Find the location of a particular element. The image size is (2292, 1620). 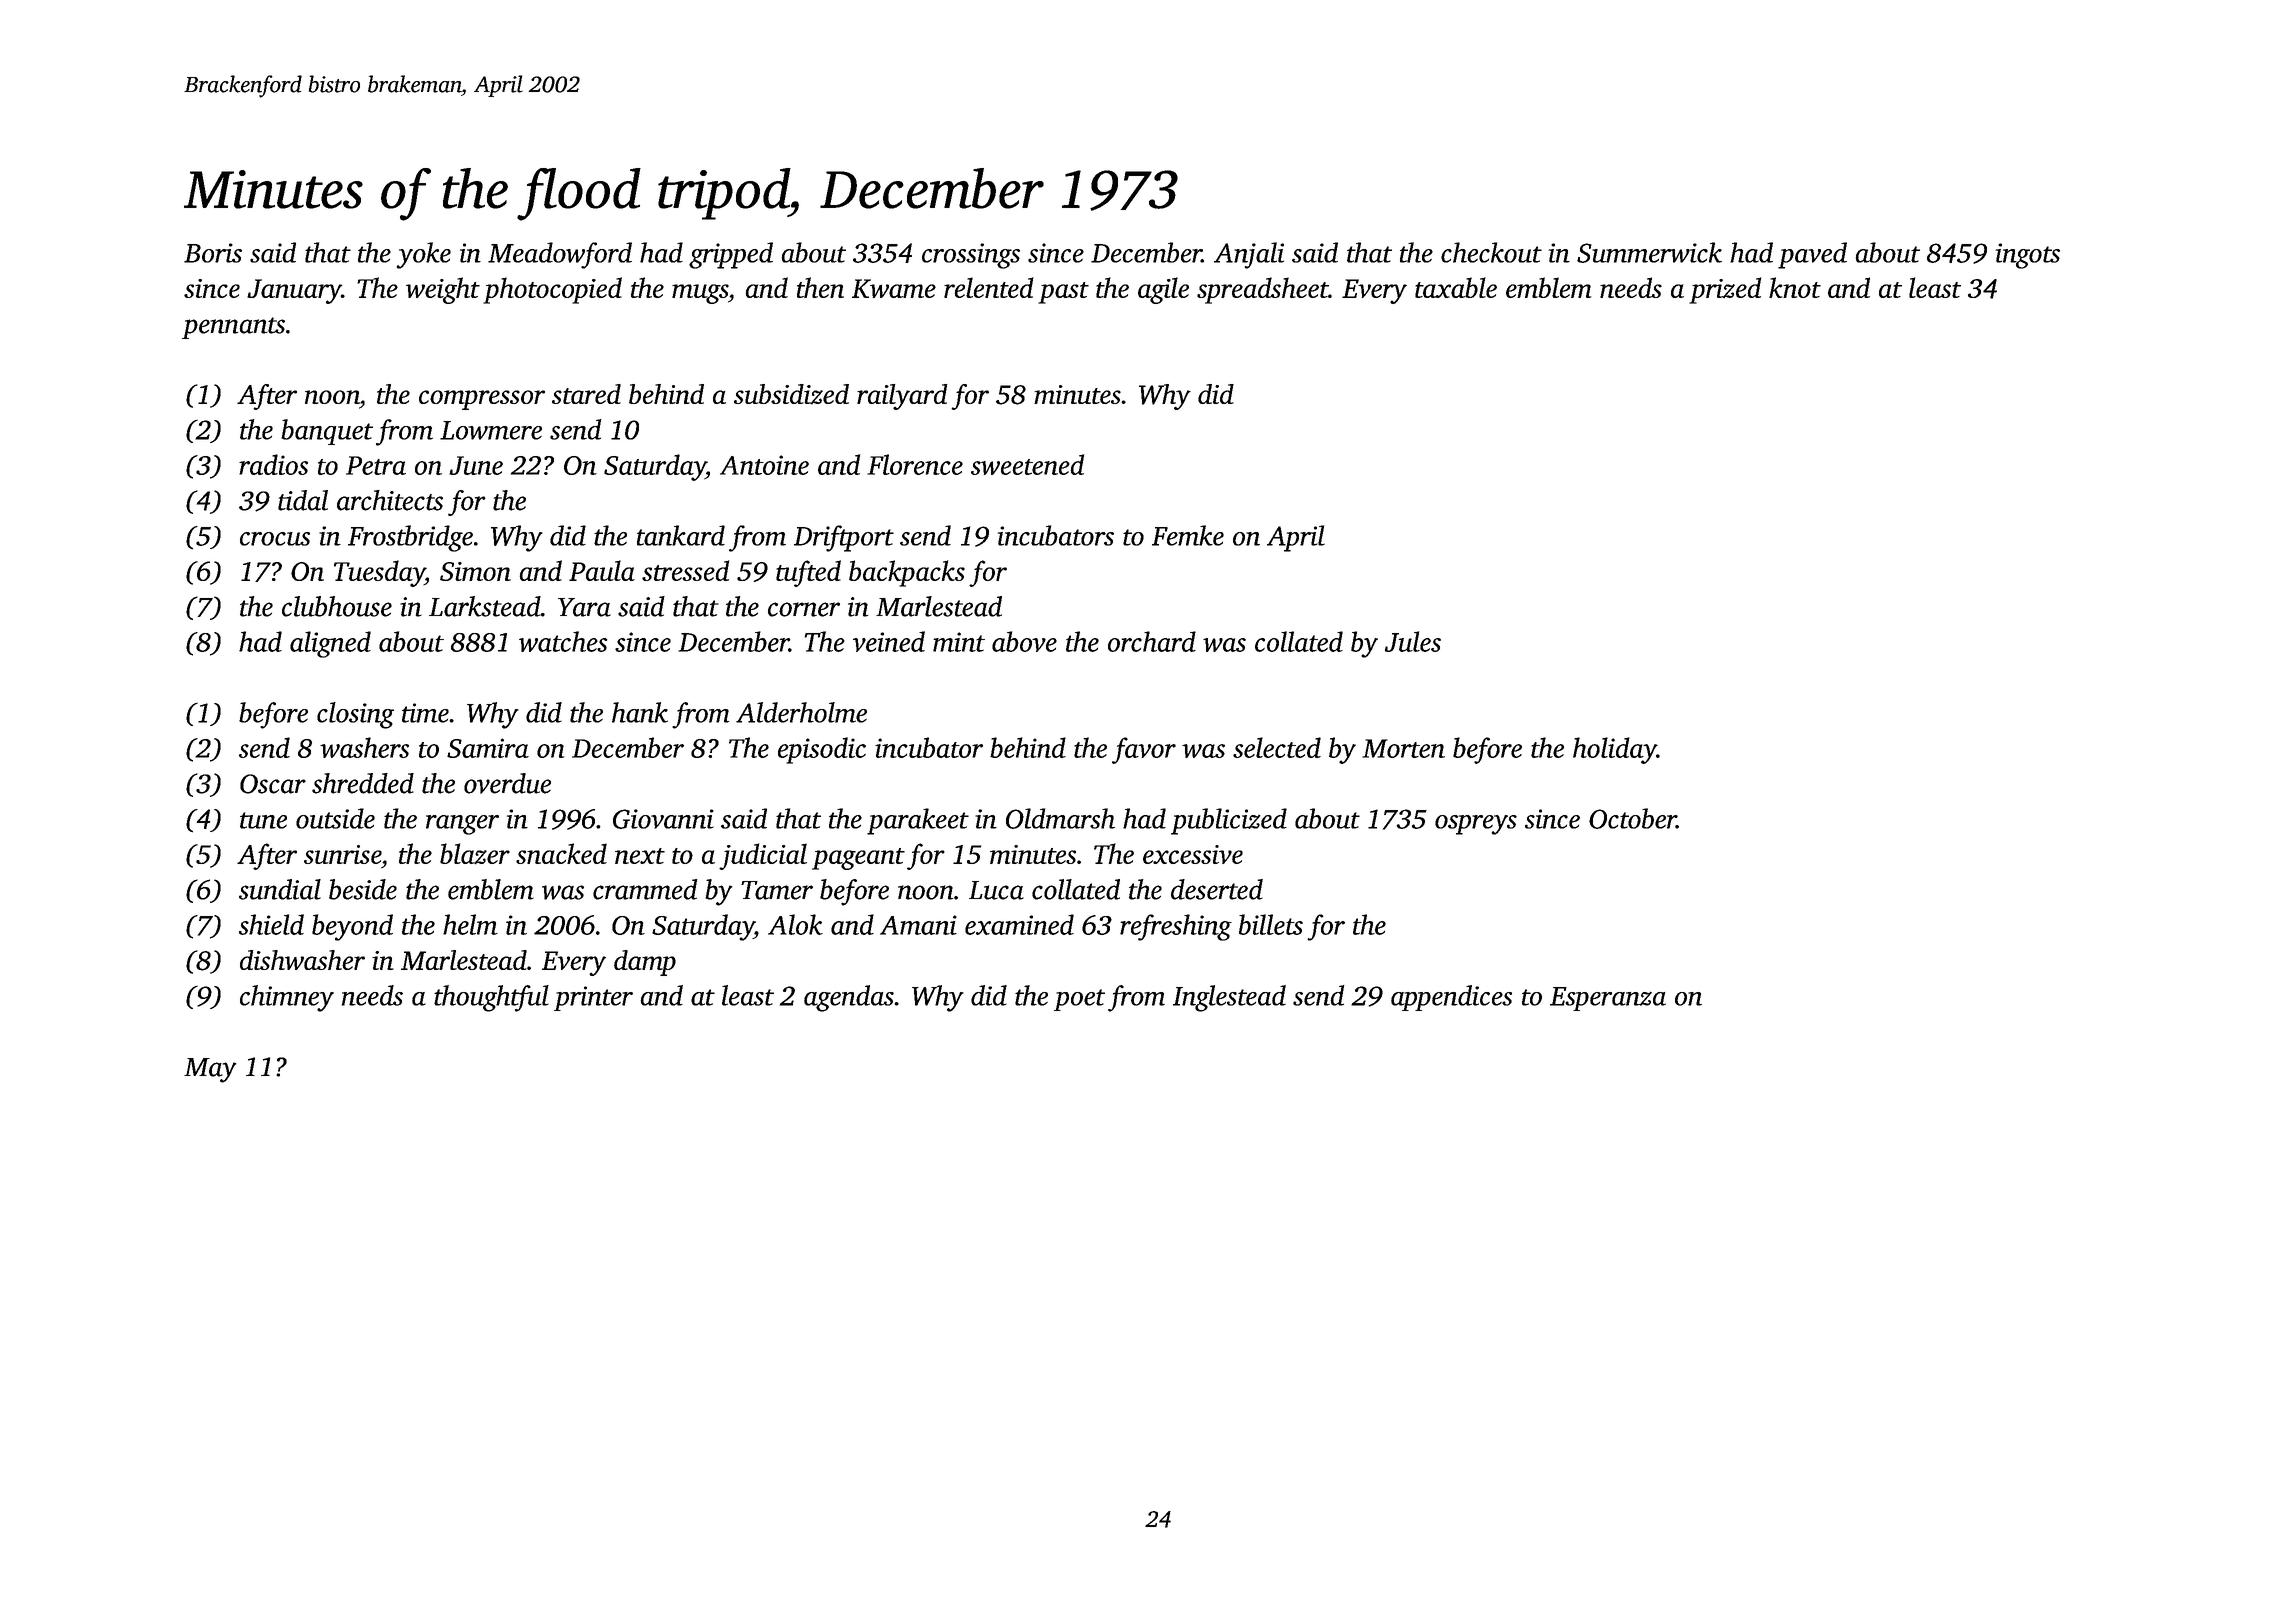

prized is located at coordinates (1725, 290).
